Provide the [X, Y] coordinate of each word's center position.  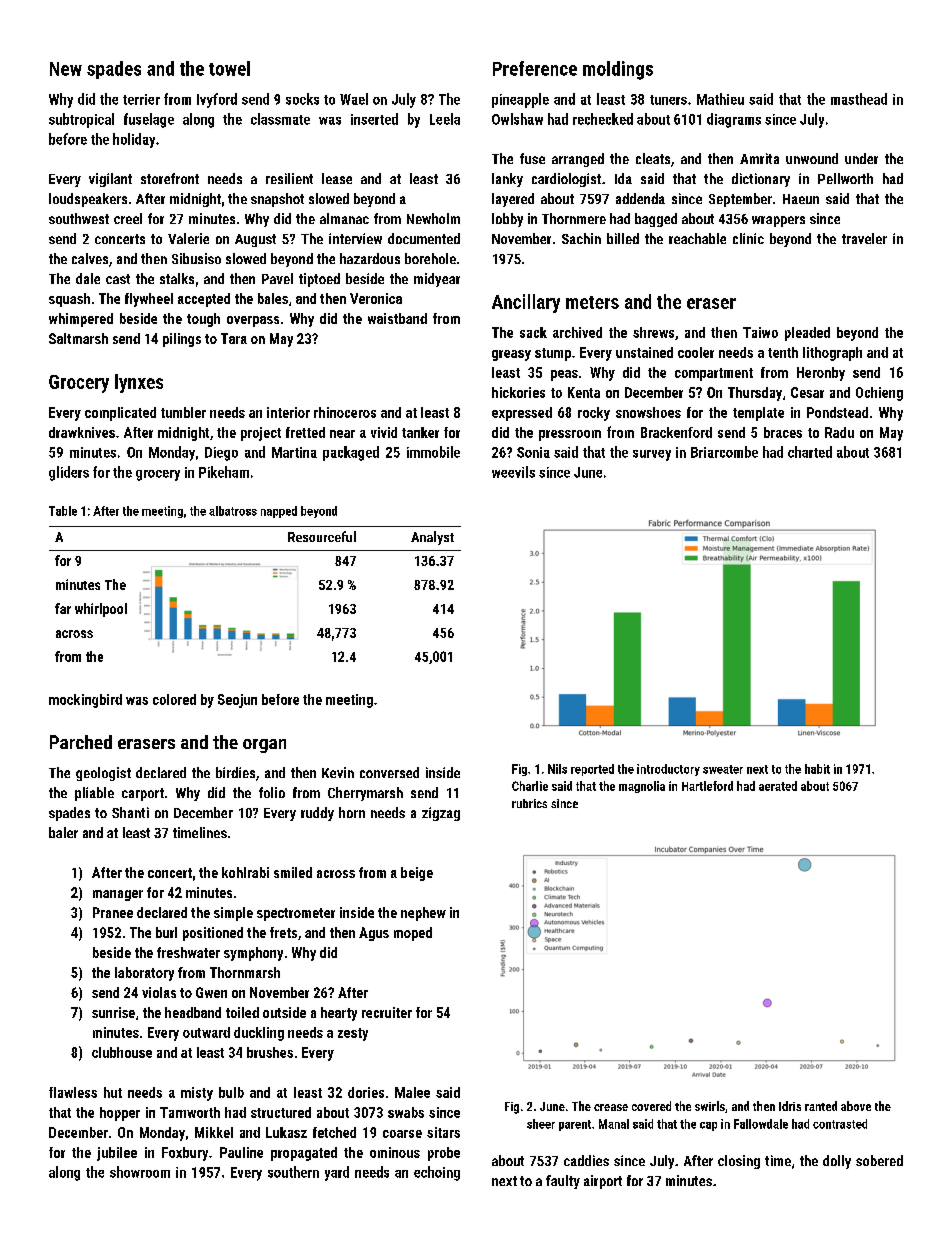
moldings [618, 70]
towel [229, 68]
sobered [879, 1160]
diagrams [734, 120]
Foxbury [185, 1154]
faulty [563, 1182]
